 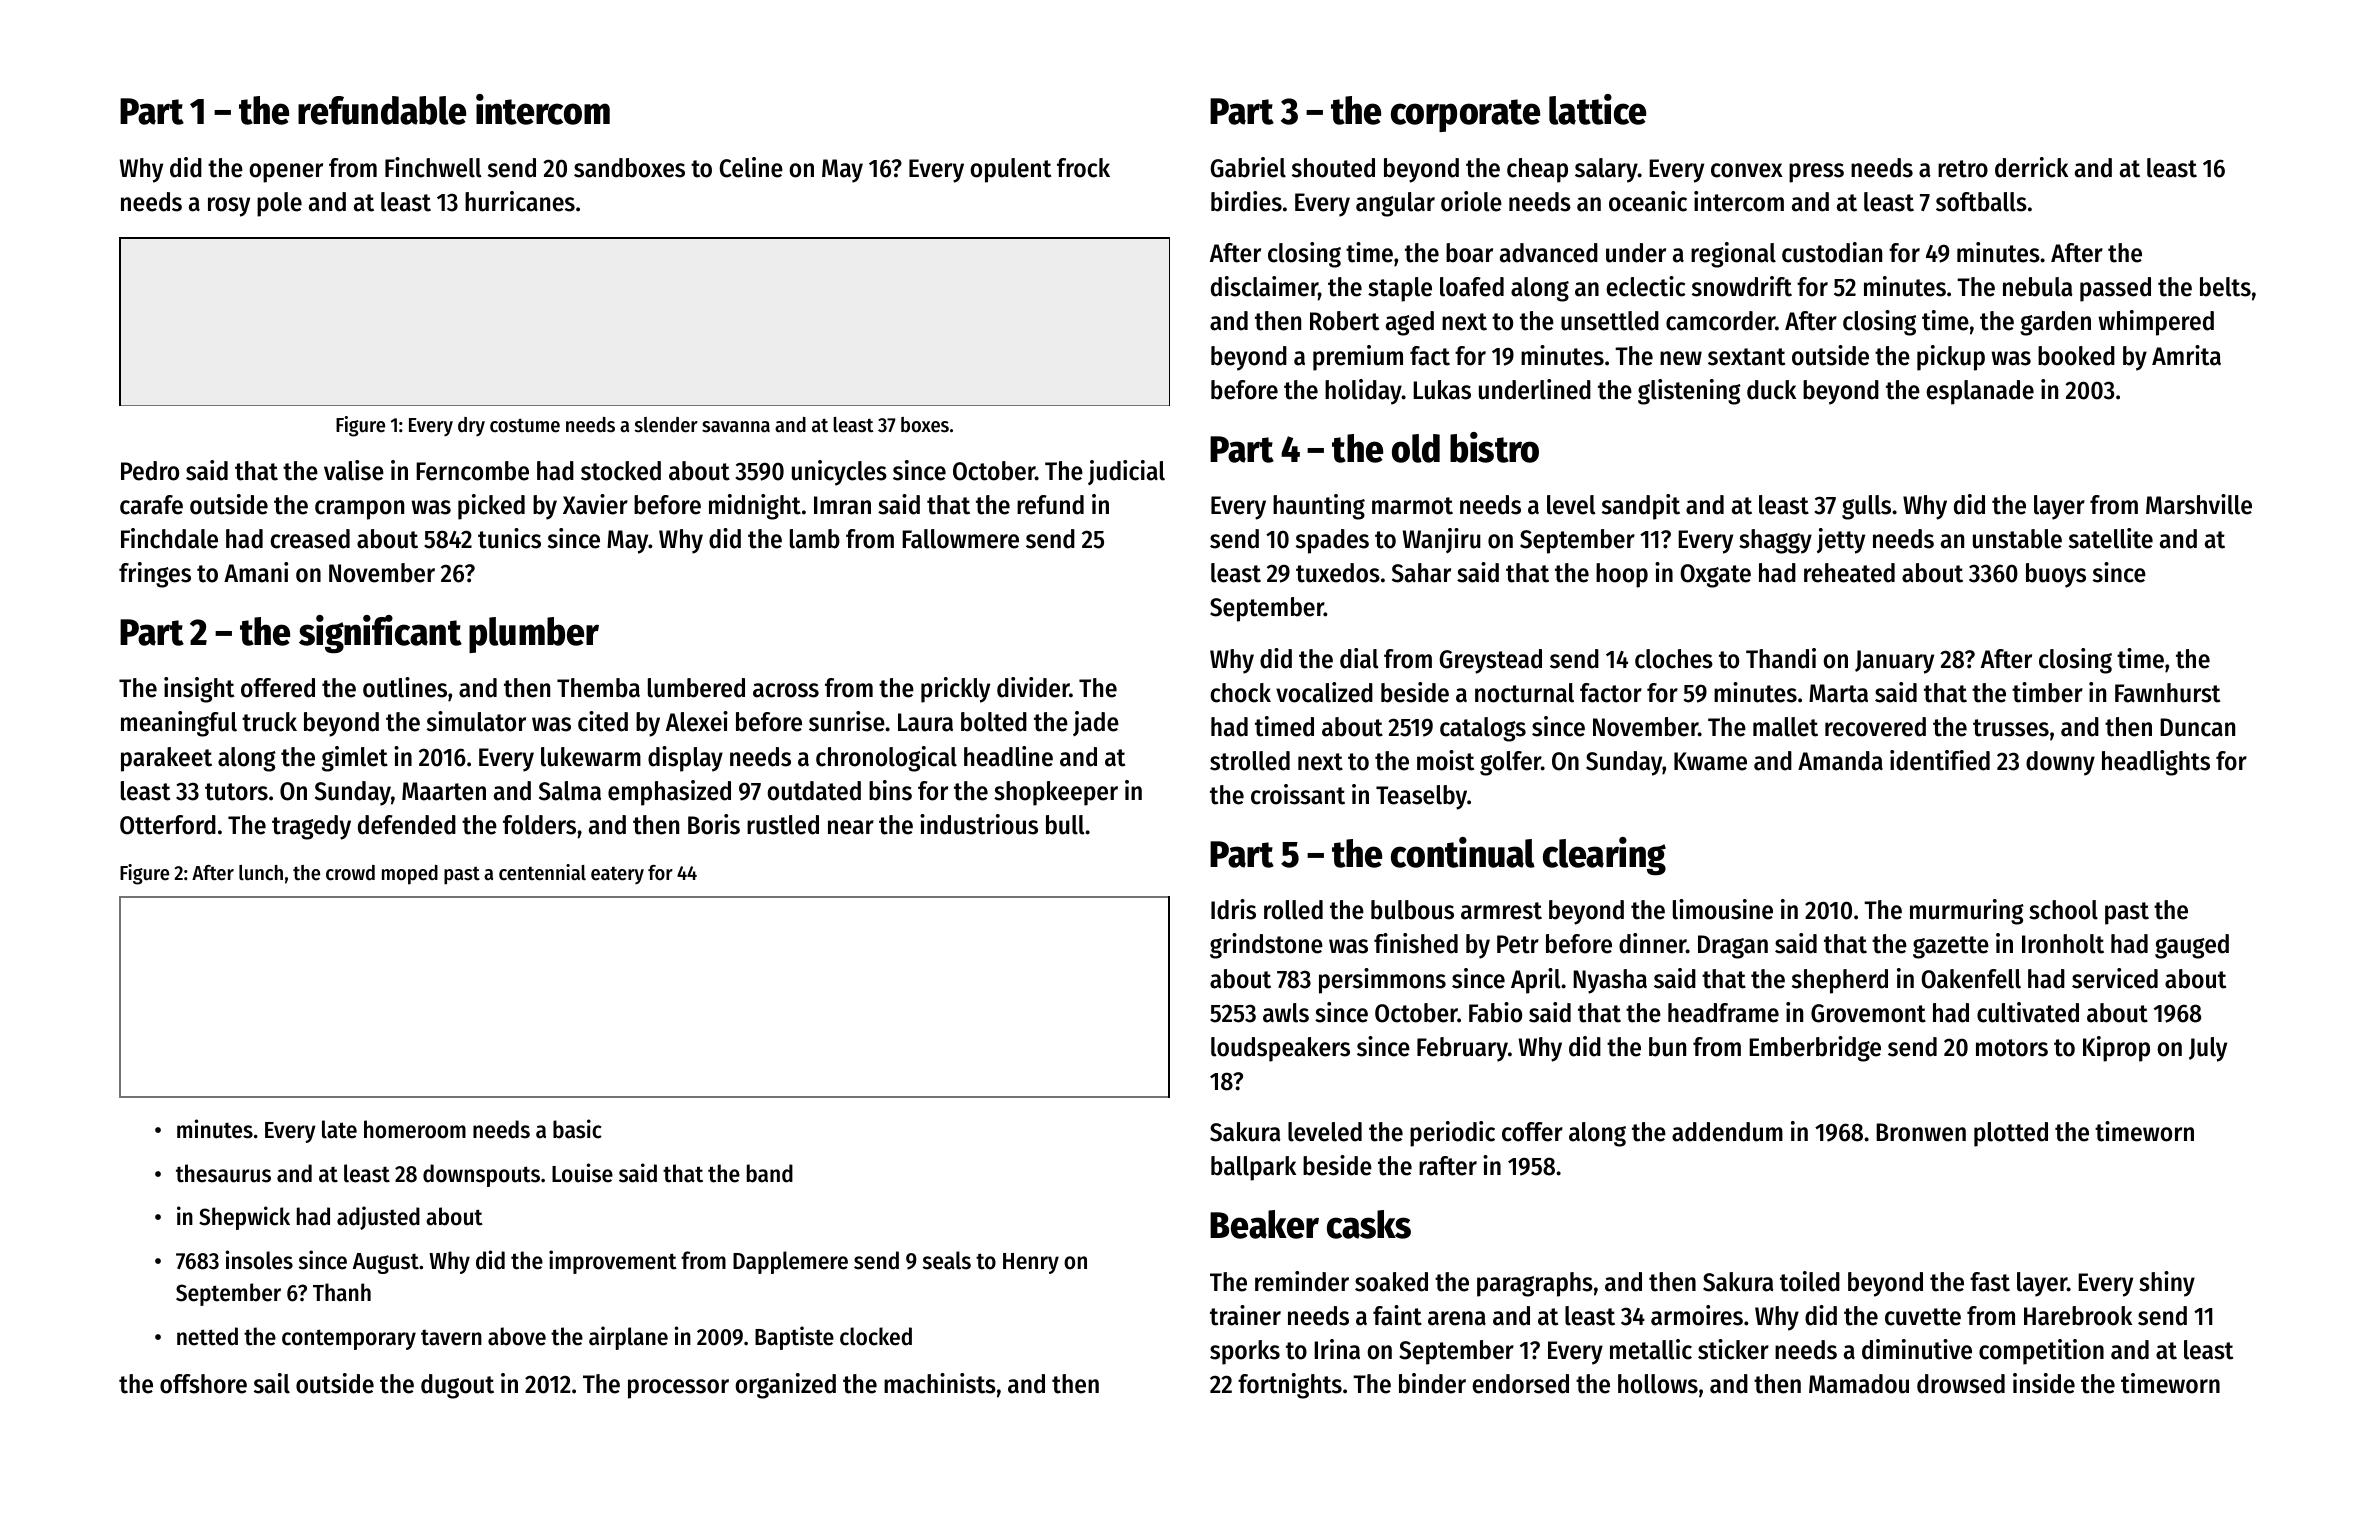 I want to click on Celine, so click(x=751, y=167).
